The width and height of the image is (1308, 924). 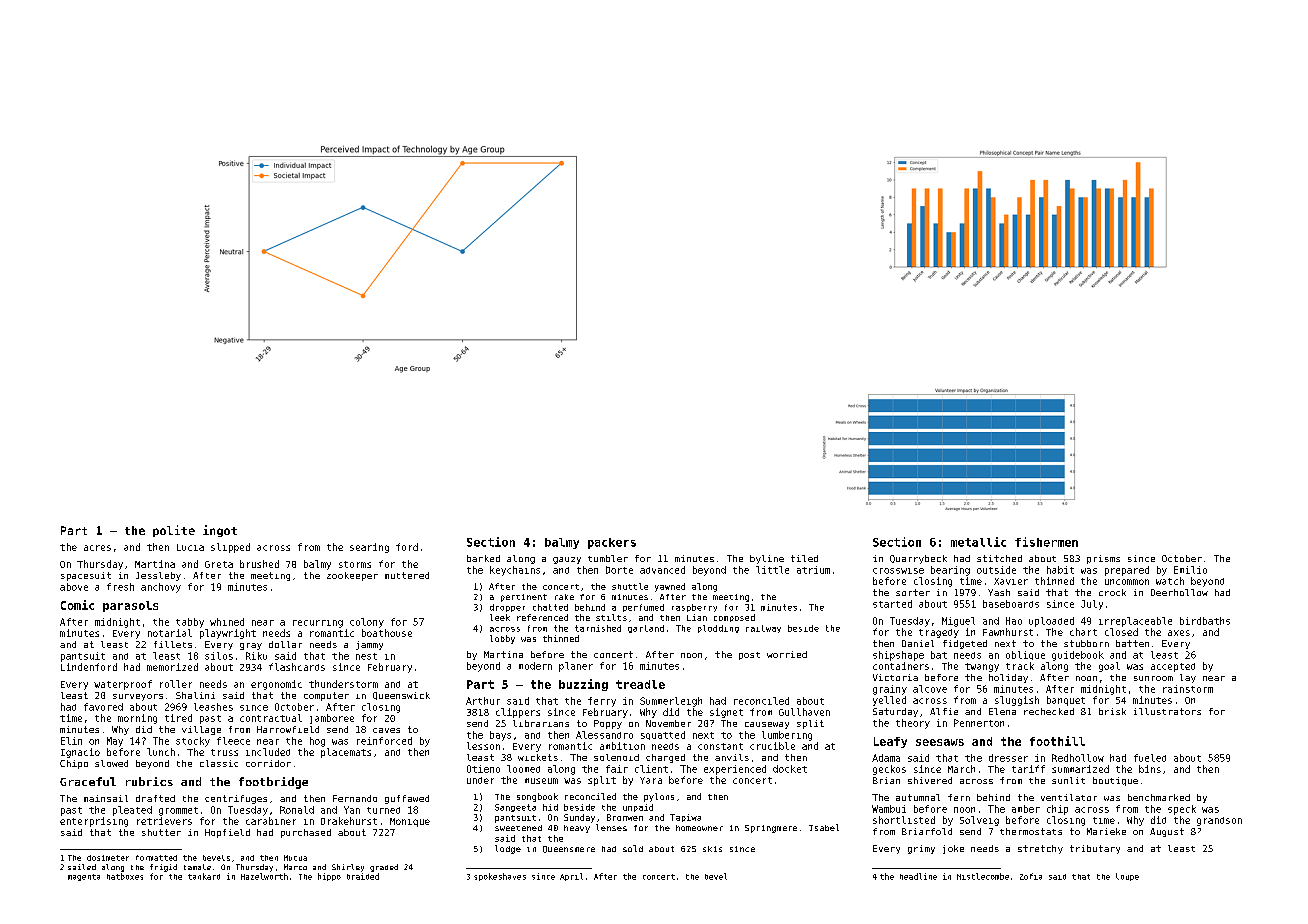 I want to click on brisk, so click(x=1112, y=711).
